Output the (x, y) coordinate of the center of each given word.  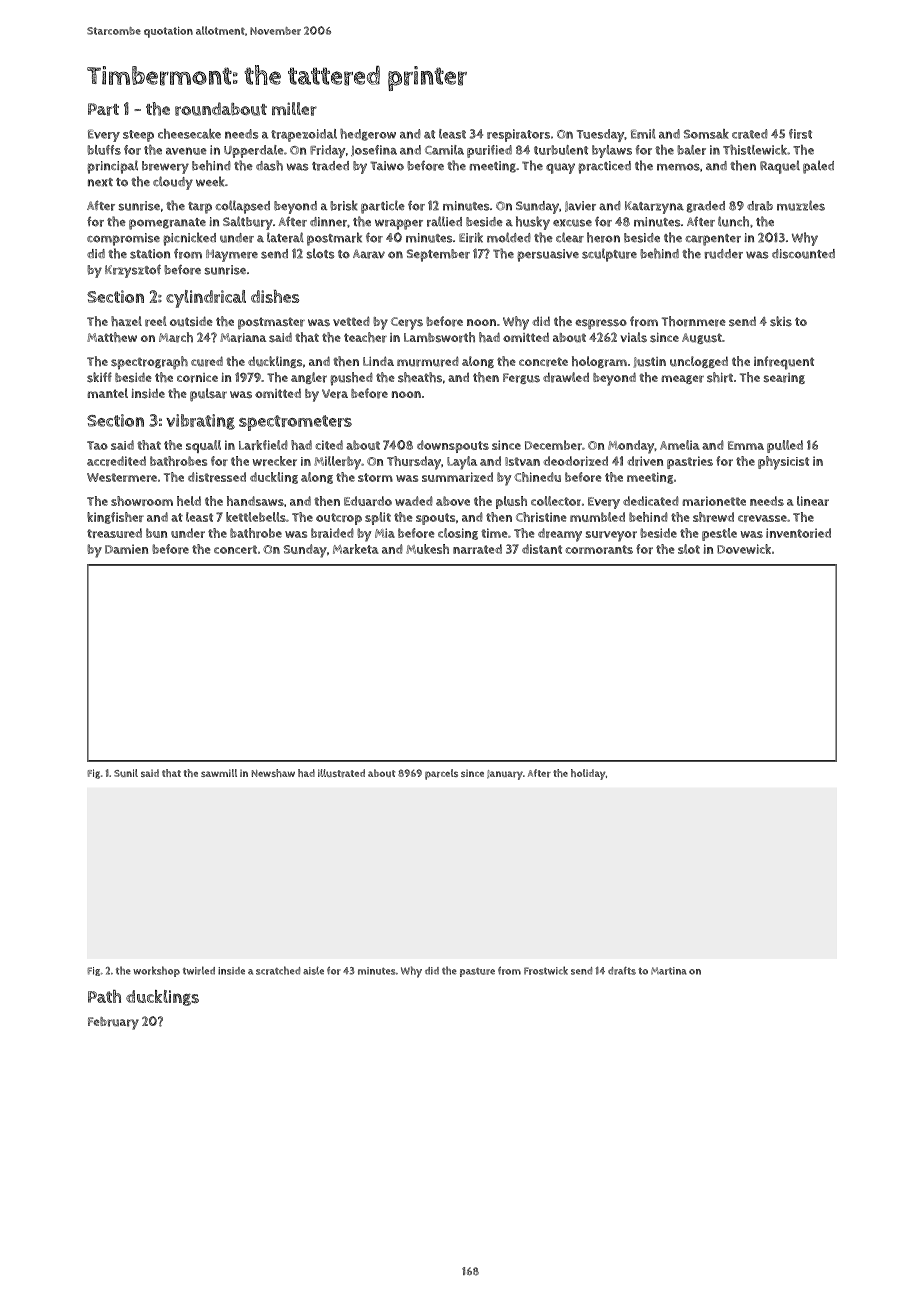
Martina (669, 971)
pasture (477, 972)
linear (813, 501)
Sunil (126, 773)
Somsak (706, 134)
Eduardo (368, 501)
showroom (142, 501)
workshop (156, 971)
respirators (518, 135)
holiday (588, 774)
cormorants (599, 549)
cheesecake (189, 134)
